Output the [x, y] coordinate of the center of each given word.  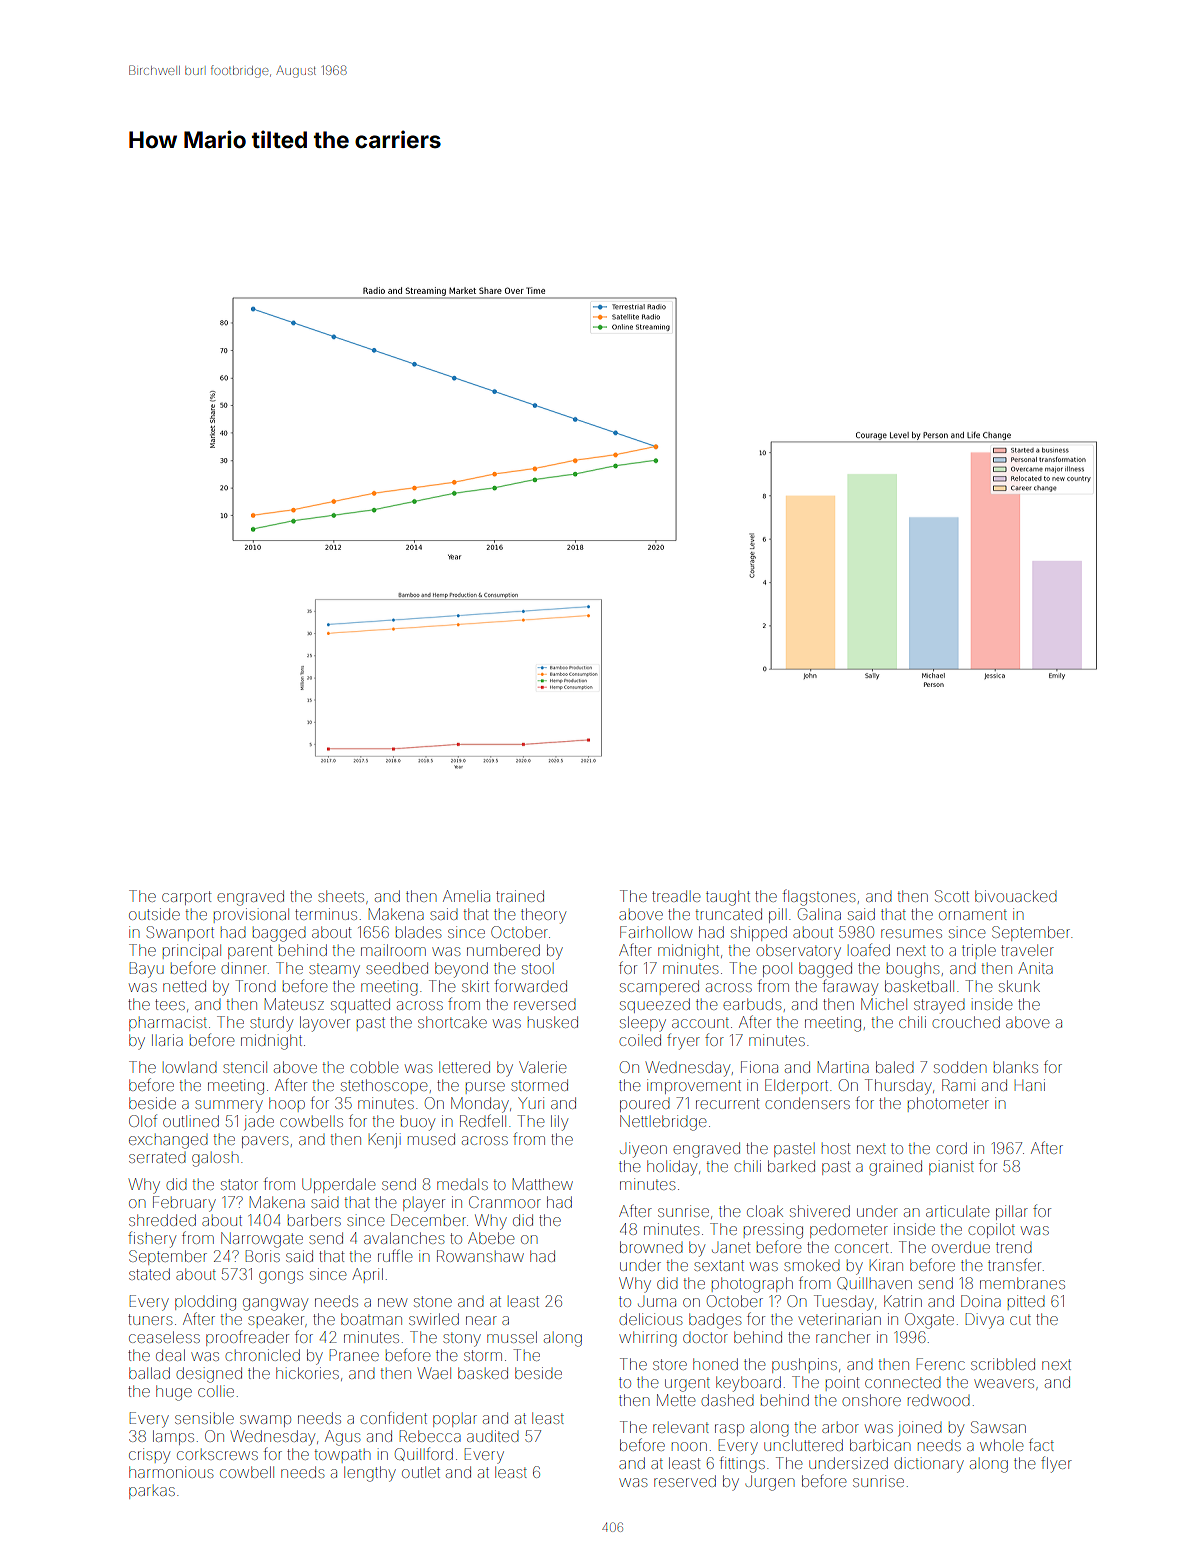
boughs [913, 970]
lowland [191, 1067]
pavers [265, 1142]
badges [715, 1321]
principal [192, 951]
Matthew [543, 1184]
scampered [659, 986]
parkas [152, 1493]
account [700, 1023]
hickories [307, 1373]
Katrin [903, 1301]
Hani [1030, 1085]
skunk [1019, 986]
